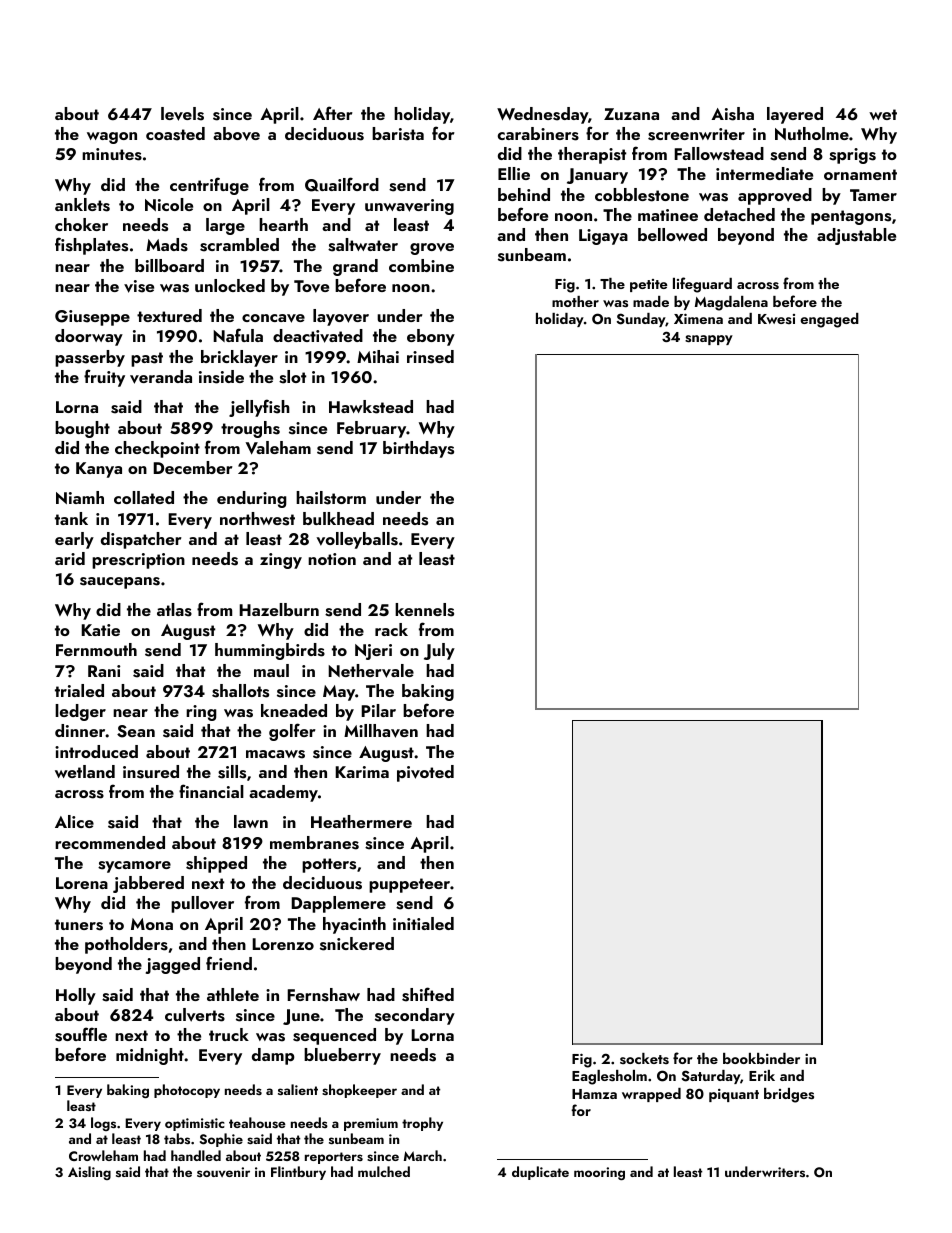 The image size is (952, 1233). I want to click on behind, so click(524, 194).
